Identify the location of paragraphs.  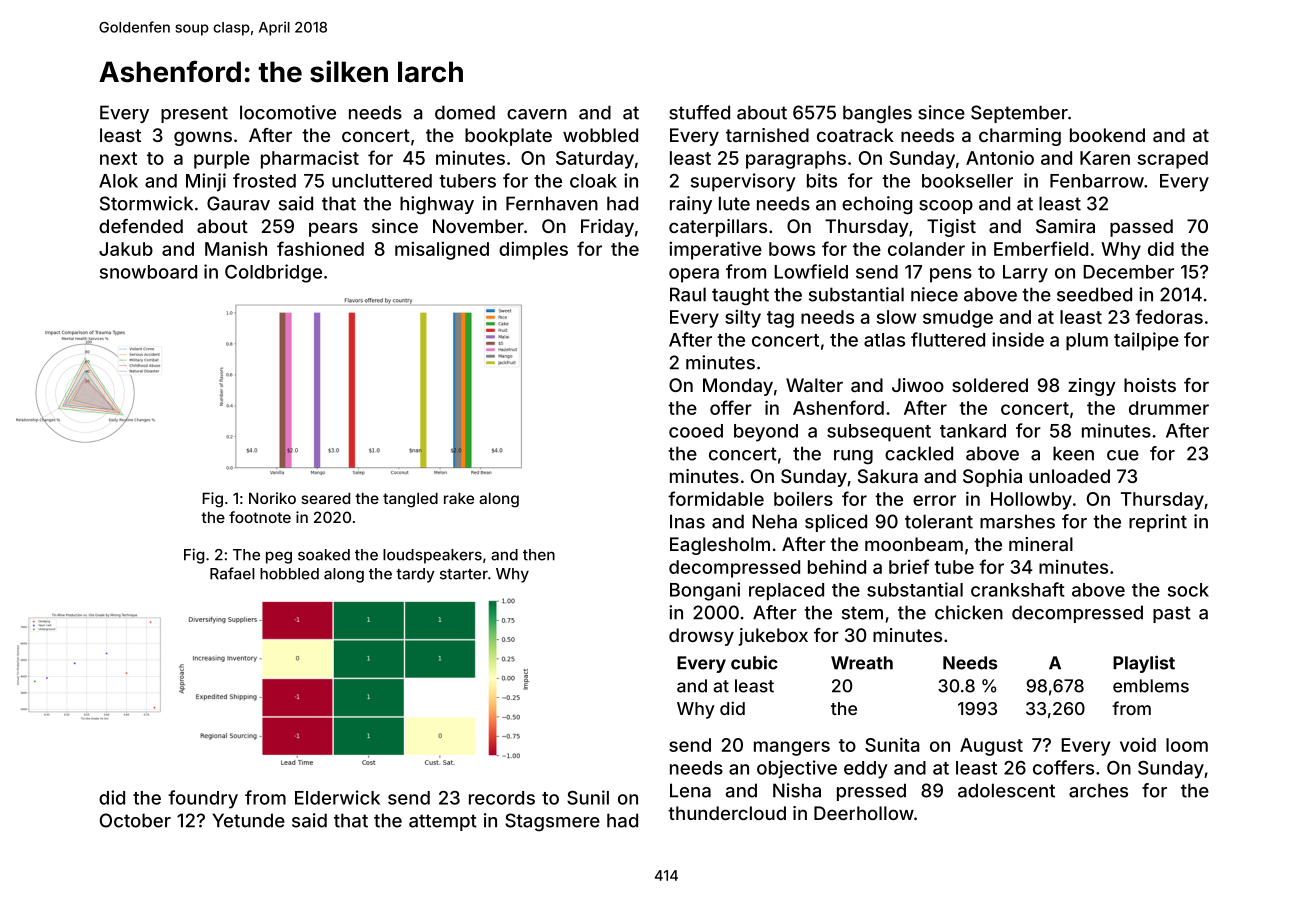
(796, 160).
